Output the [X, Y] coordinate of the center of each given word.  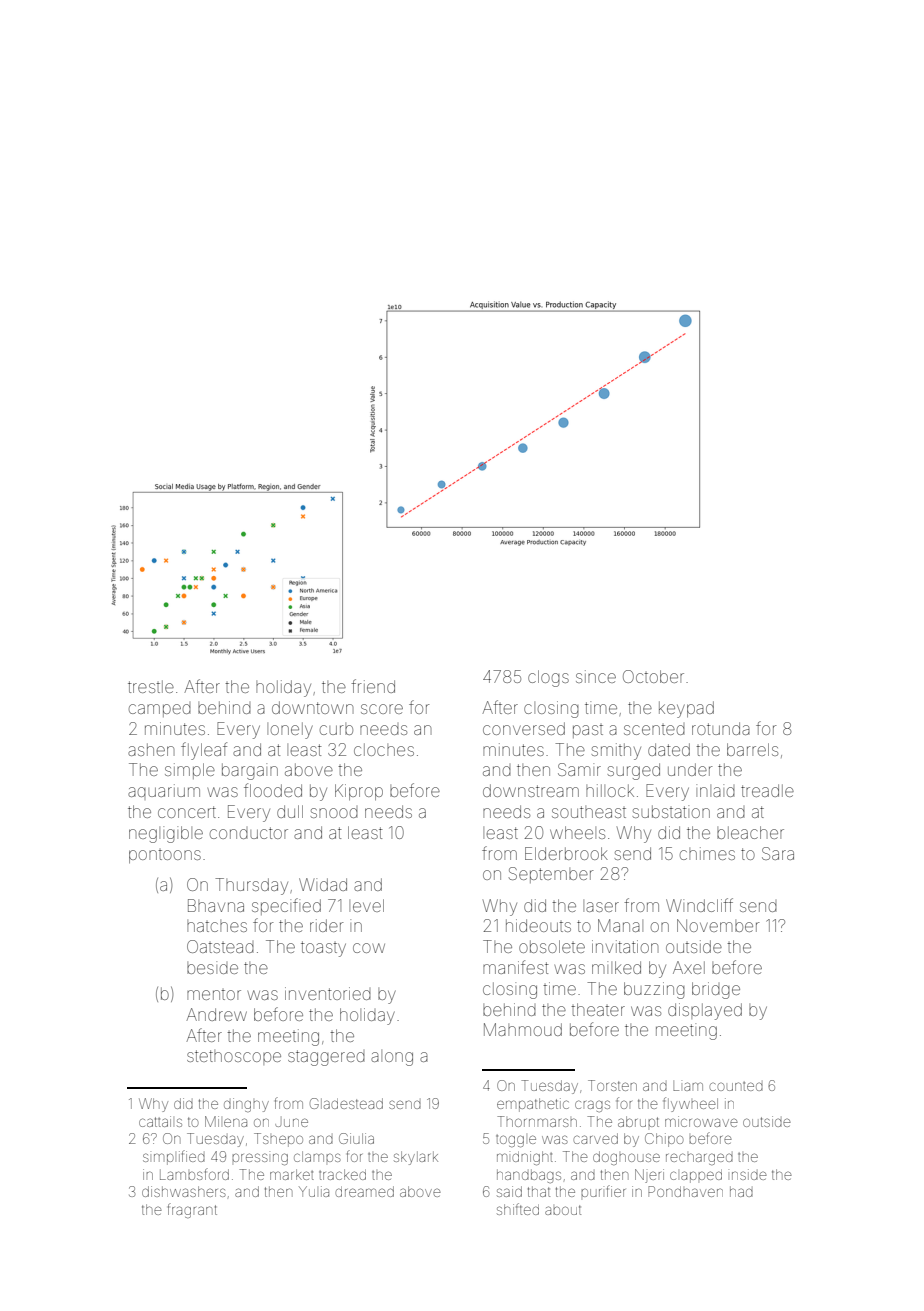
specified [286, 906]
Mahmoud [523, 1029]
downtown [312, 707]
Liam [688, 1086]
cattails [160, 1121]
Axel [689, 967]
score [382, 709]
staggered [326, 1058]
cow [369, 948]
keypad [686, 709]
